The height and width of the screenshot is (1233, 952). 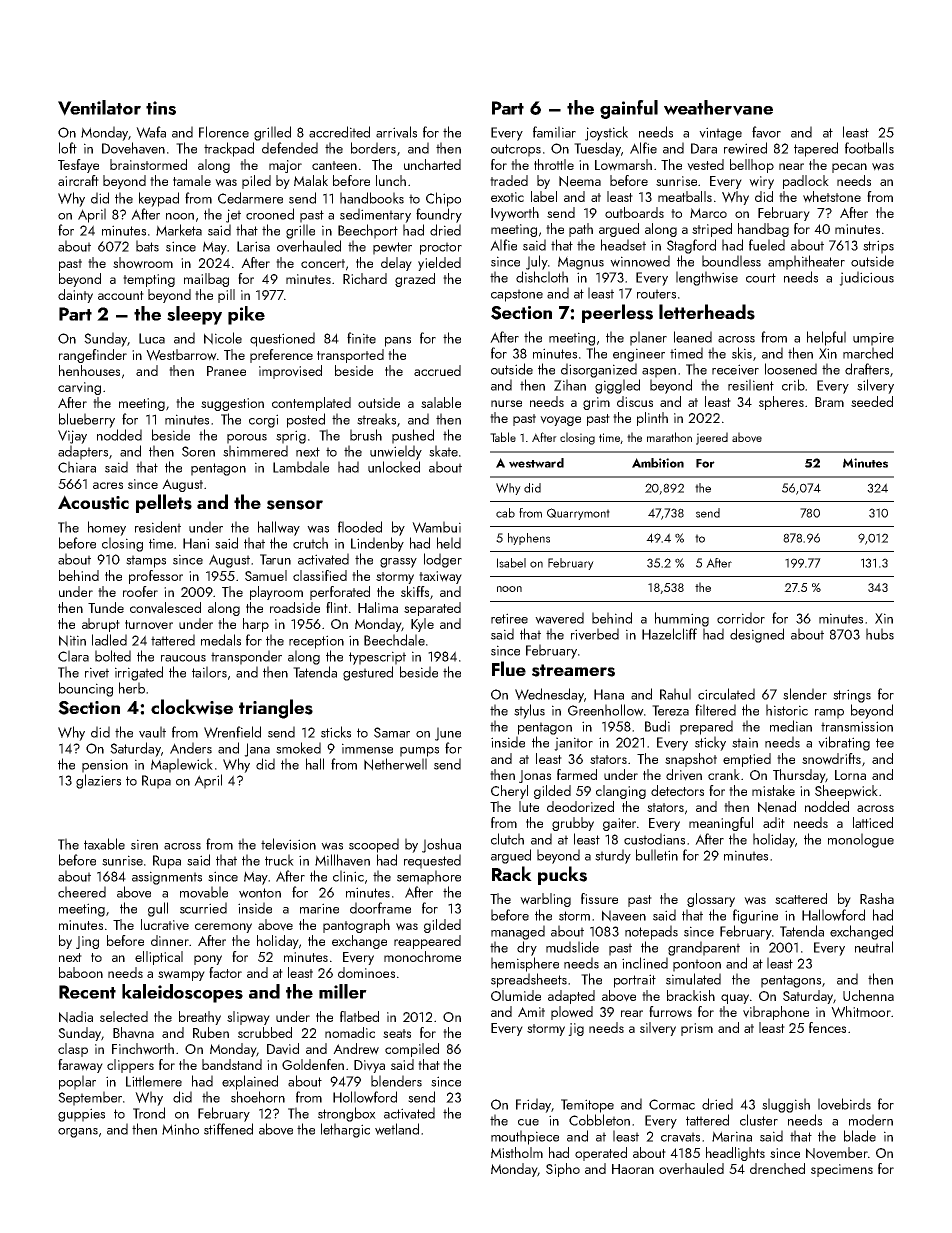 I want to click on taxable, so click(x=104, y=844).
